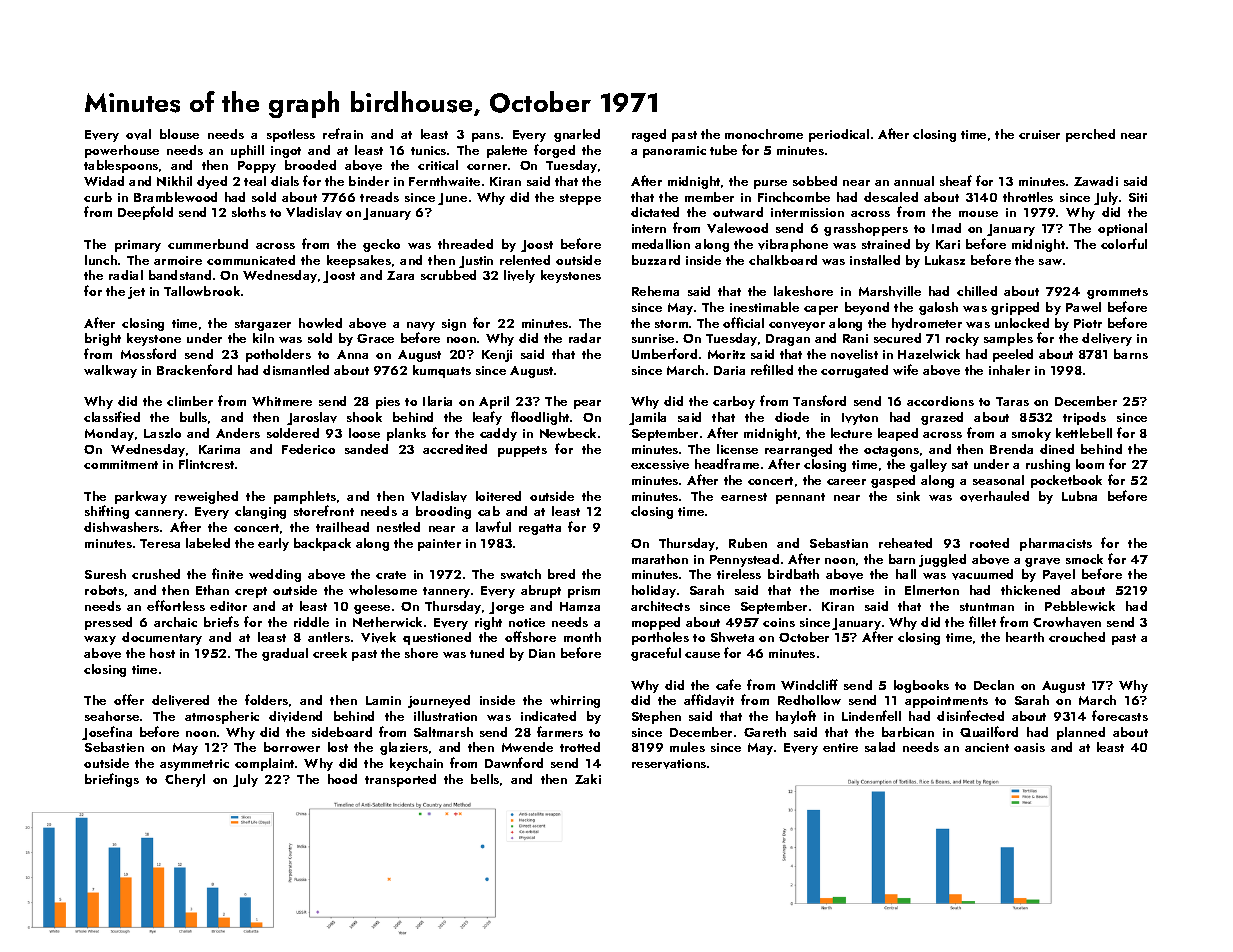 The image size is (1233, 952). What do you see at coordinates (978, 214) in the screenshot?
I see `mouse` at bounding box center [978, 214].
